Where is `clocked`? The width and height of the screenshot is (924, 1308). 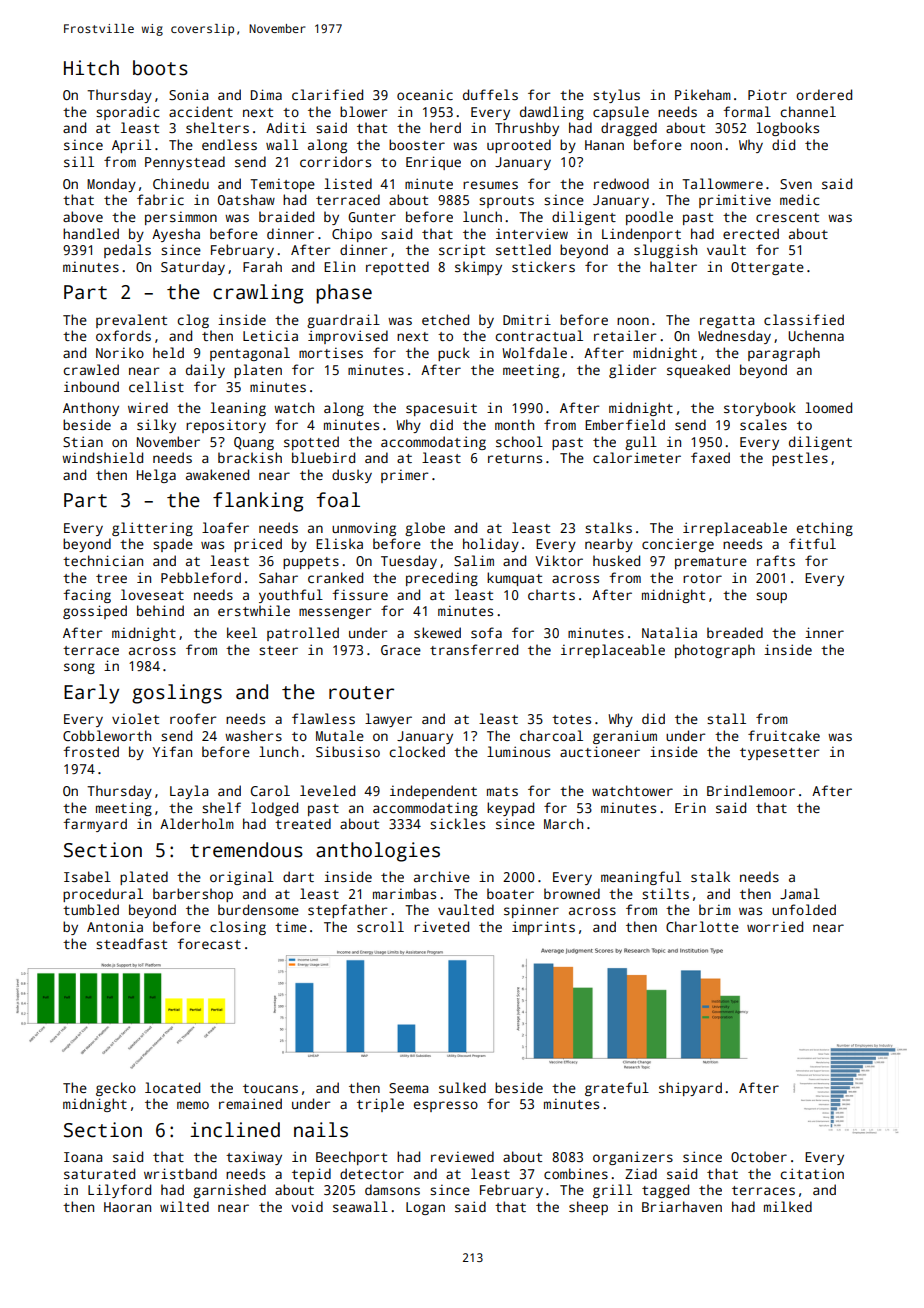
clocked is located at coordinates (417, 751).
